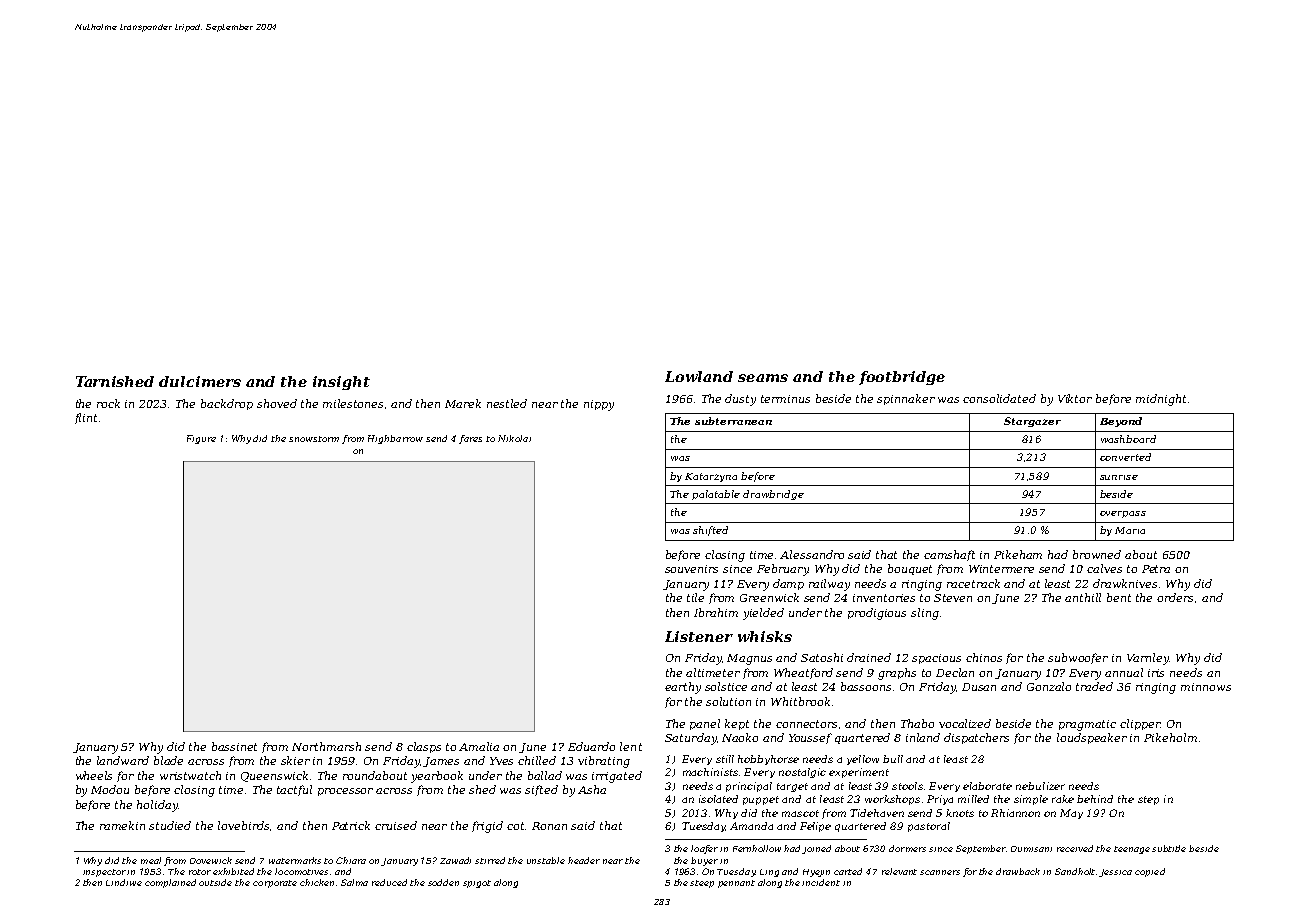 The width and height of the screenshot is (1308, 924). I want to click on blade, so click(168, 760).
